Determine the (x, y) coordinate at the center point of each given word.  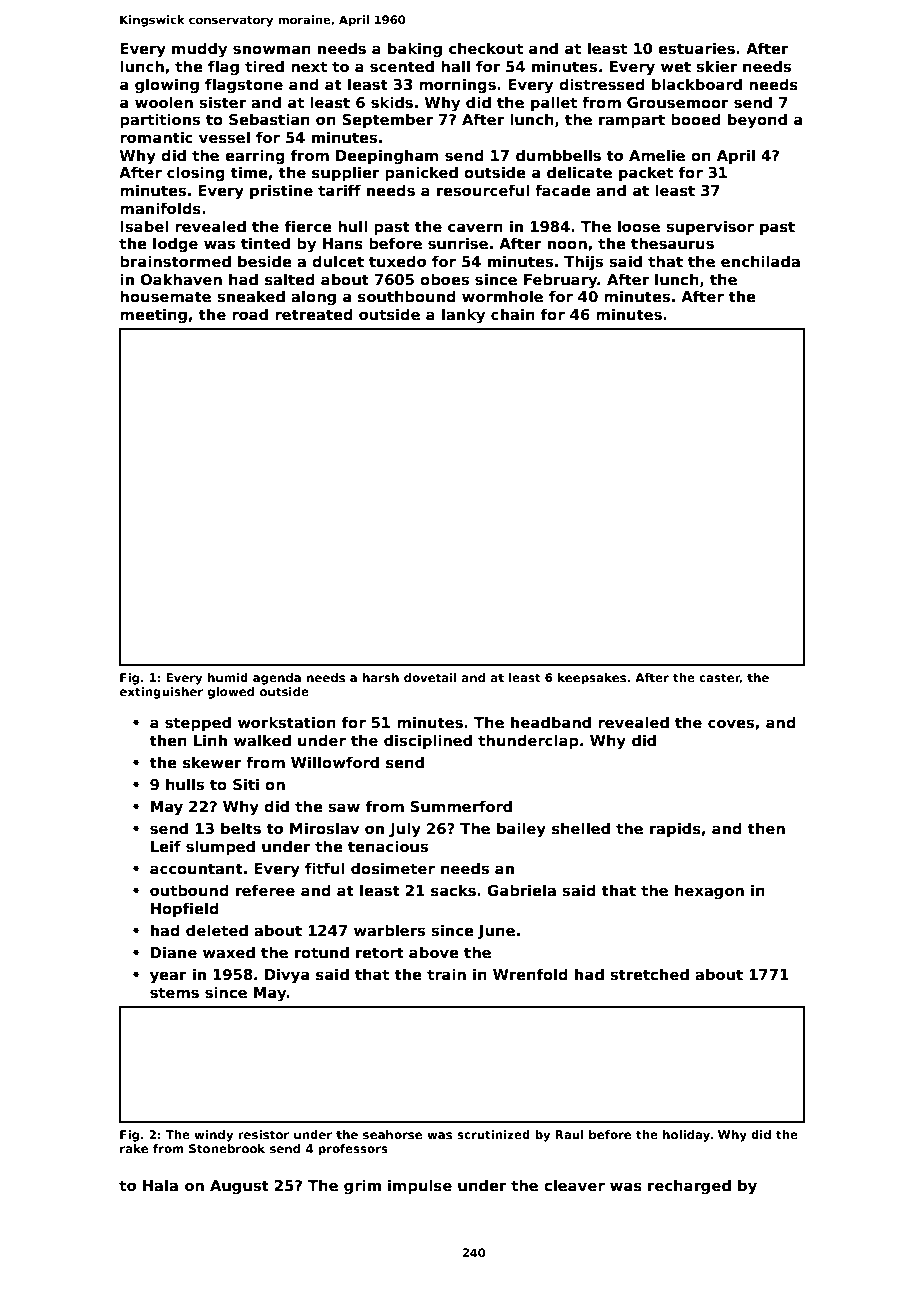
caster (719, 678)
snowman (272, 49)
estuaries (696, 48)
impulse (420, 1186)
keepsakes (592, 679)
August (239, 1187)
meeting (153, 315)
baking (415, 49)
